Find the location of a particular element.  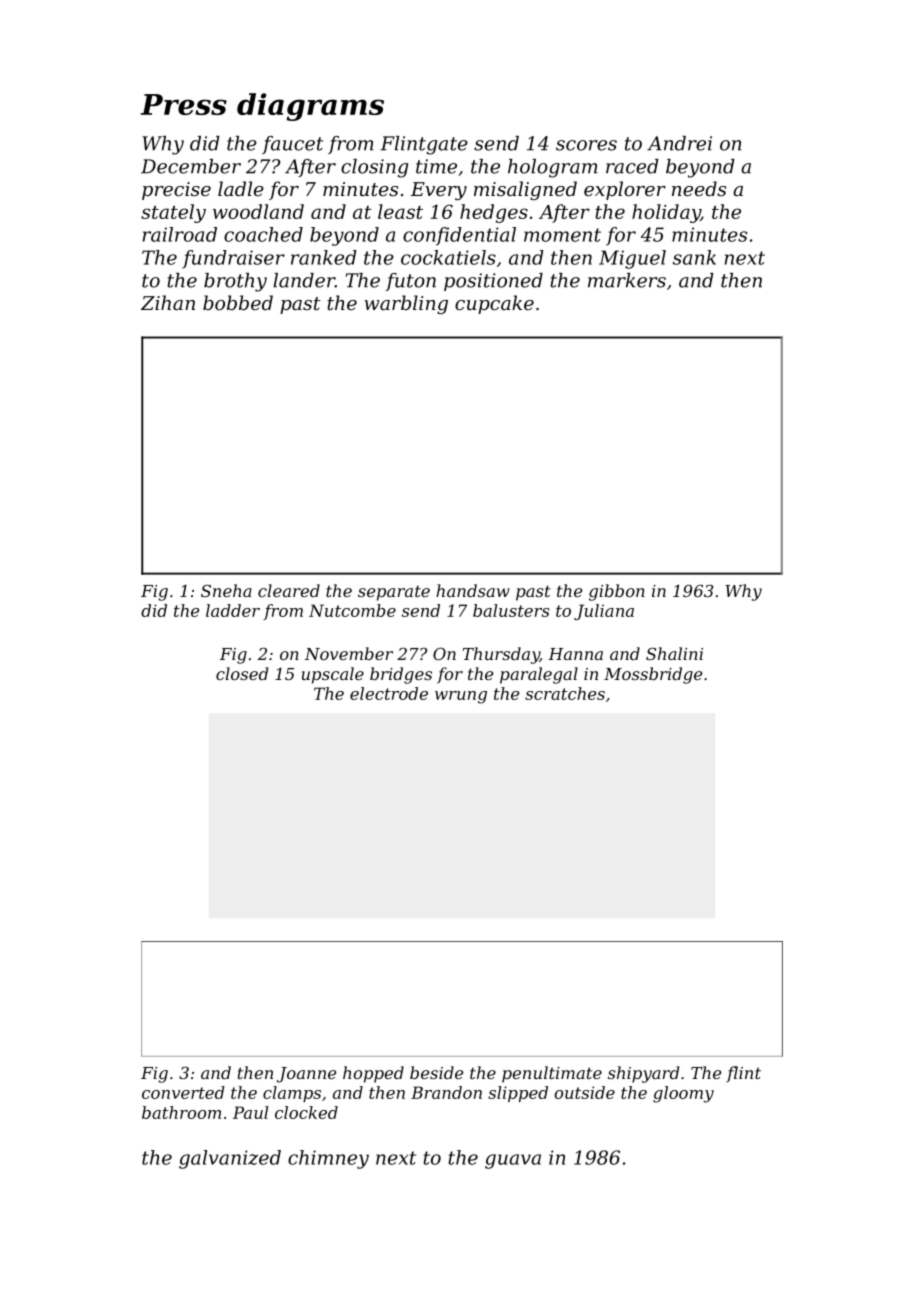

hopped is located at coordinates (373, 1074).
